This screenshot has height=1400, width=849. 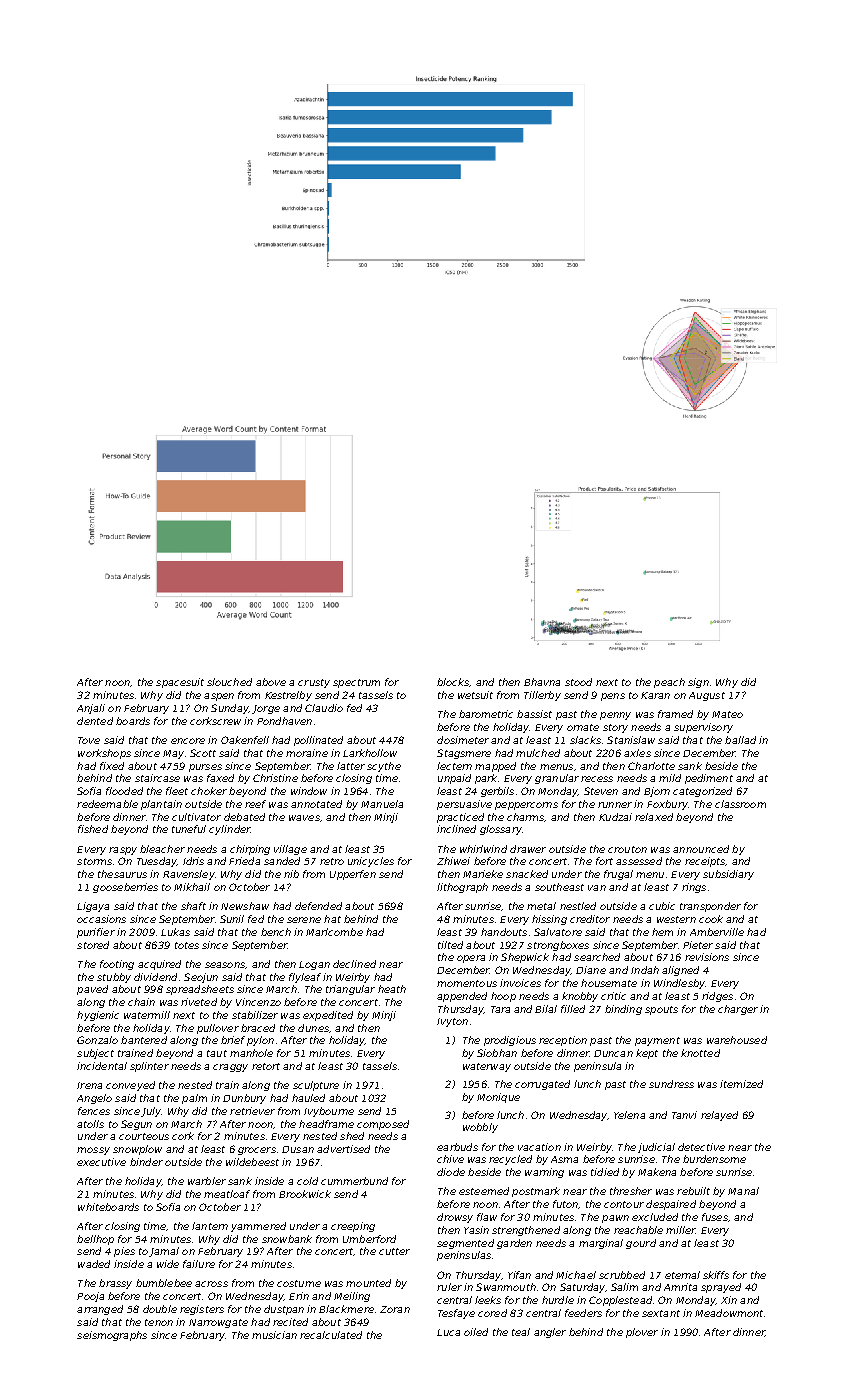 I want to click on Sunil, so click(x=232, y=919).
